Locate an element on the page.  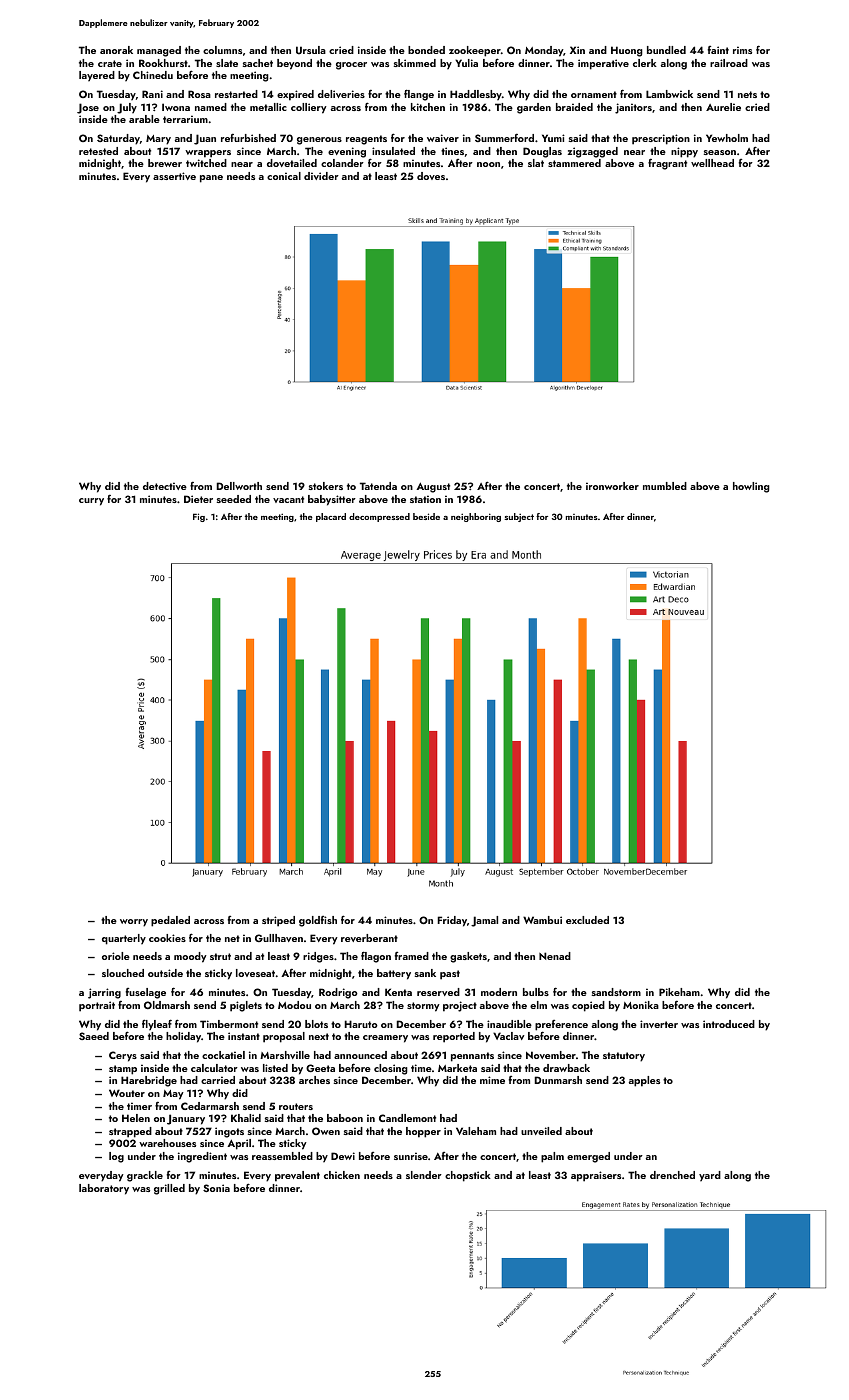
excluded is located at coordinates (587, 920).
